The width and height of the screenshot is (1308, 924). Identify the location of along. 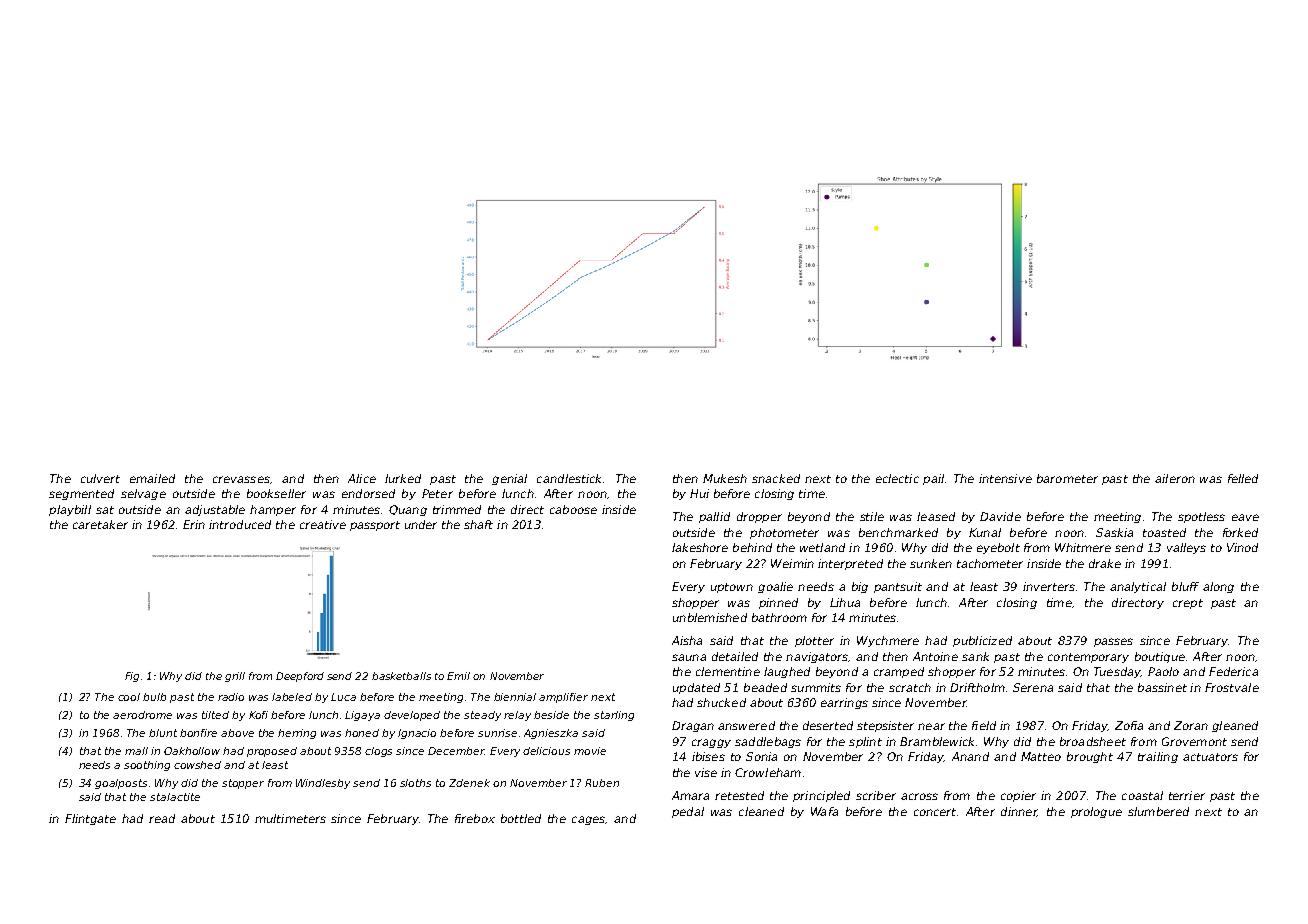
(1218, 587).
